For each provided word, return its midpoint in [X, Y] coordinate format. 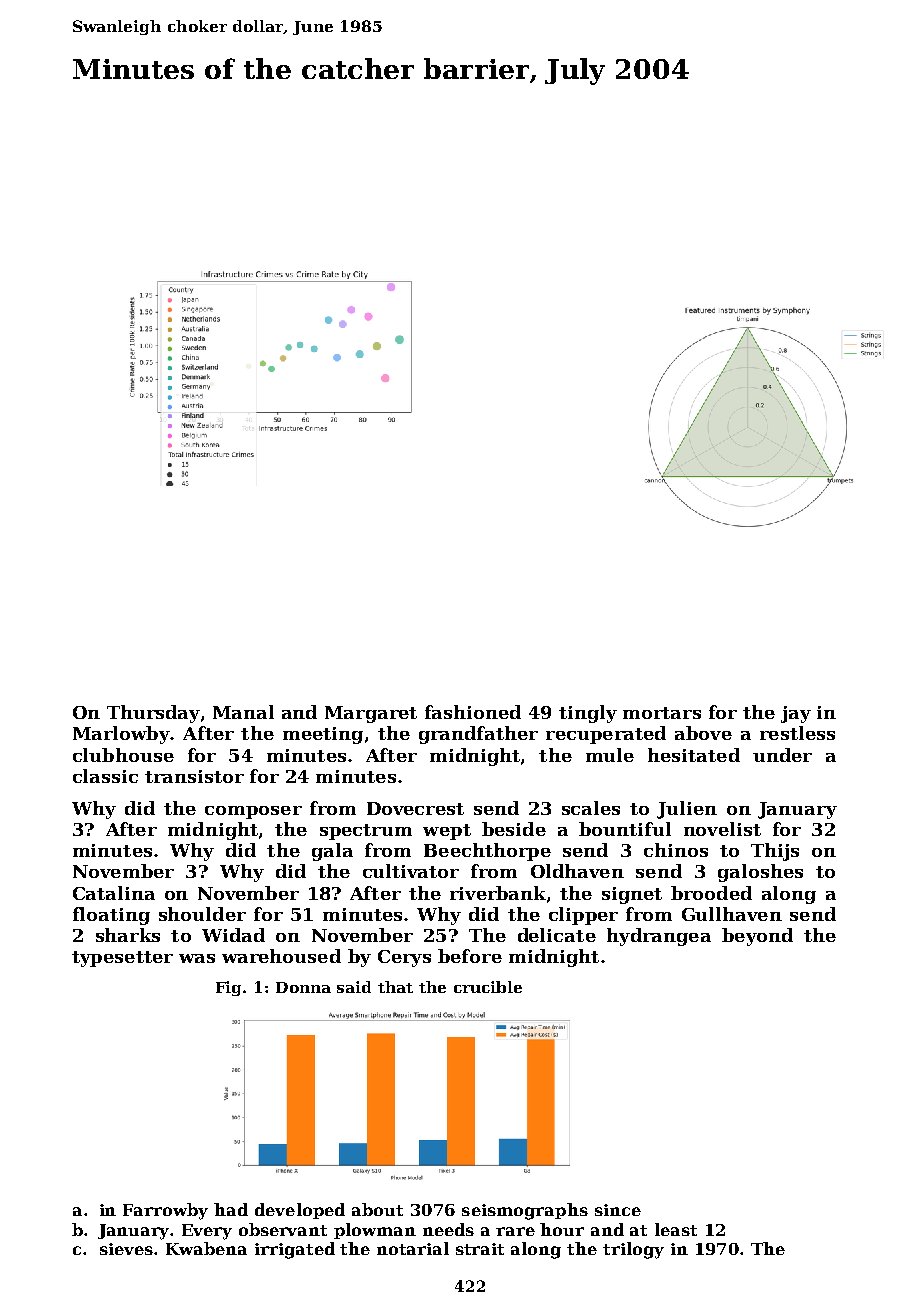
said [354, 987]
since [618, 1210]
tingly [588, 714]
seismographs [525, 1211]
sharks [128, 935]
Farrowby [165, 1211]
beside [514, 829]
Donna [303, 987]
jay [796, 714]
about [377, 1209]
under [782, 755]
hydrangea [659, 937]
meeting [323, 735]
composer [253, 812]
